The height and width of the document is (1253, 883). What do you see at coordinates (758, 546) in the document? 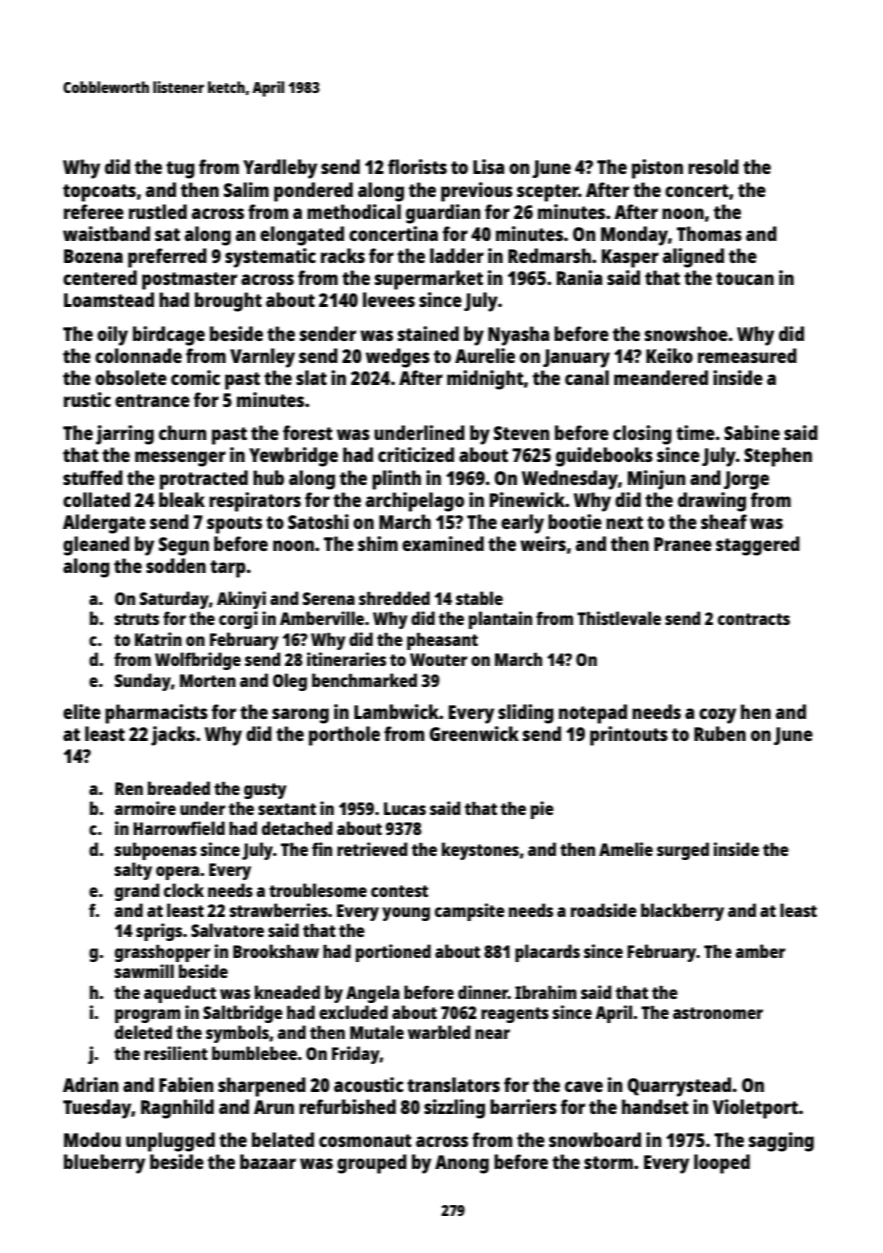
I see `staggered` at bounding box center [758, 546].
